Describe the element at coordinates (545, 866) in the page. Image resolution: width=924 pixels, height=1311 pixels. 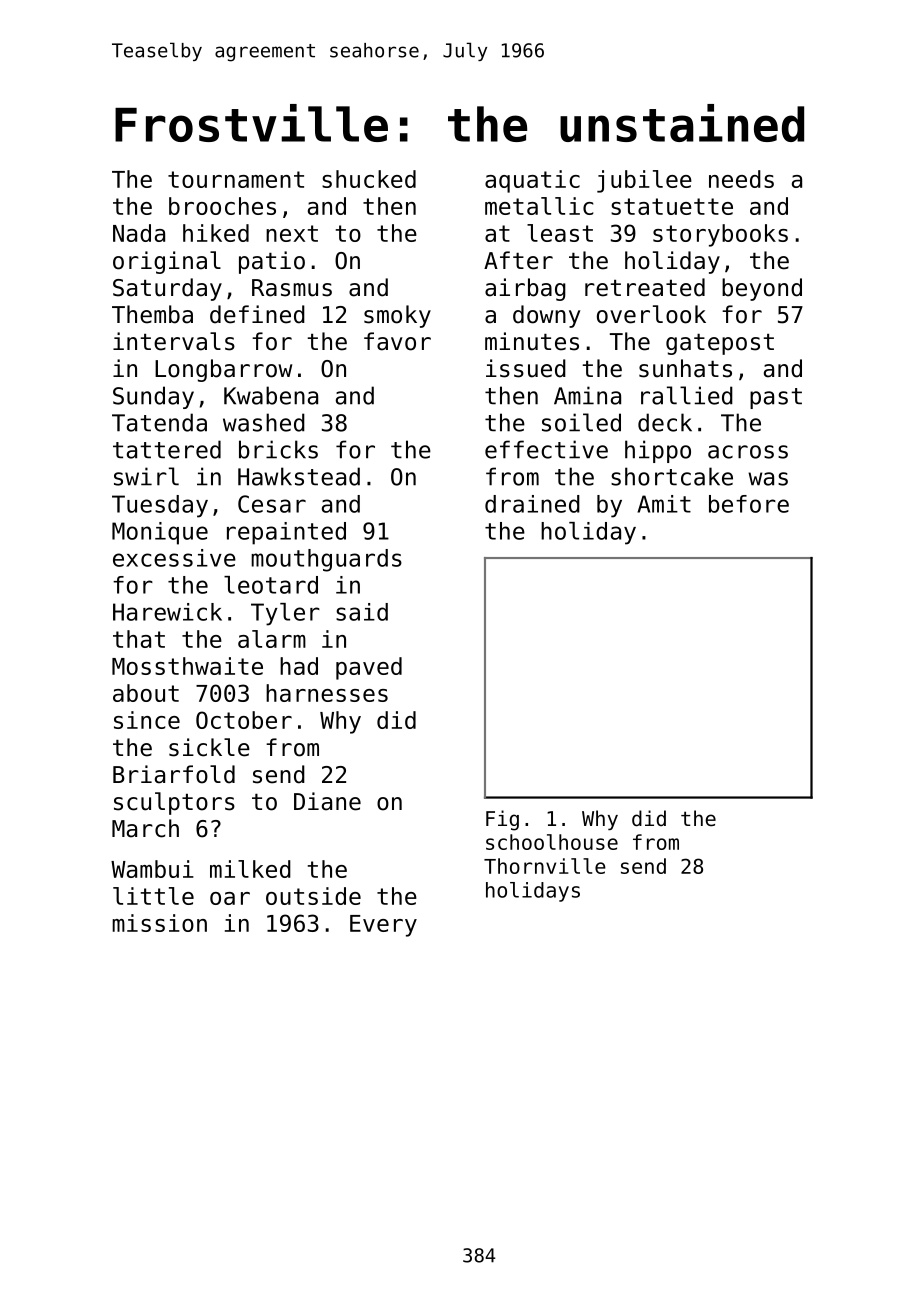
I see `Thornville` at that location.
